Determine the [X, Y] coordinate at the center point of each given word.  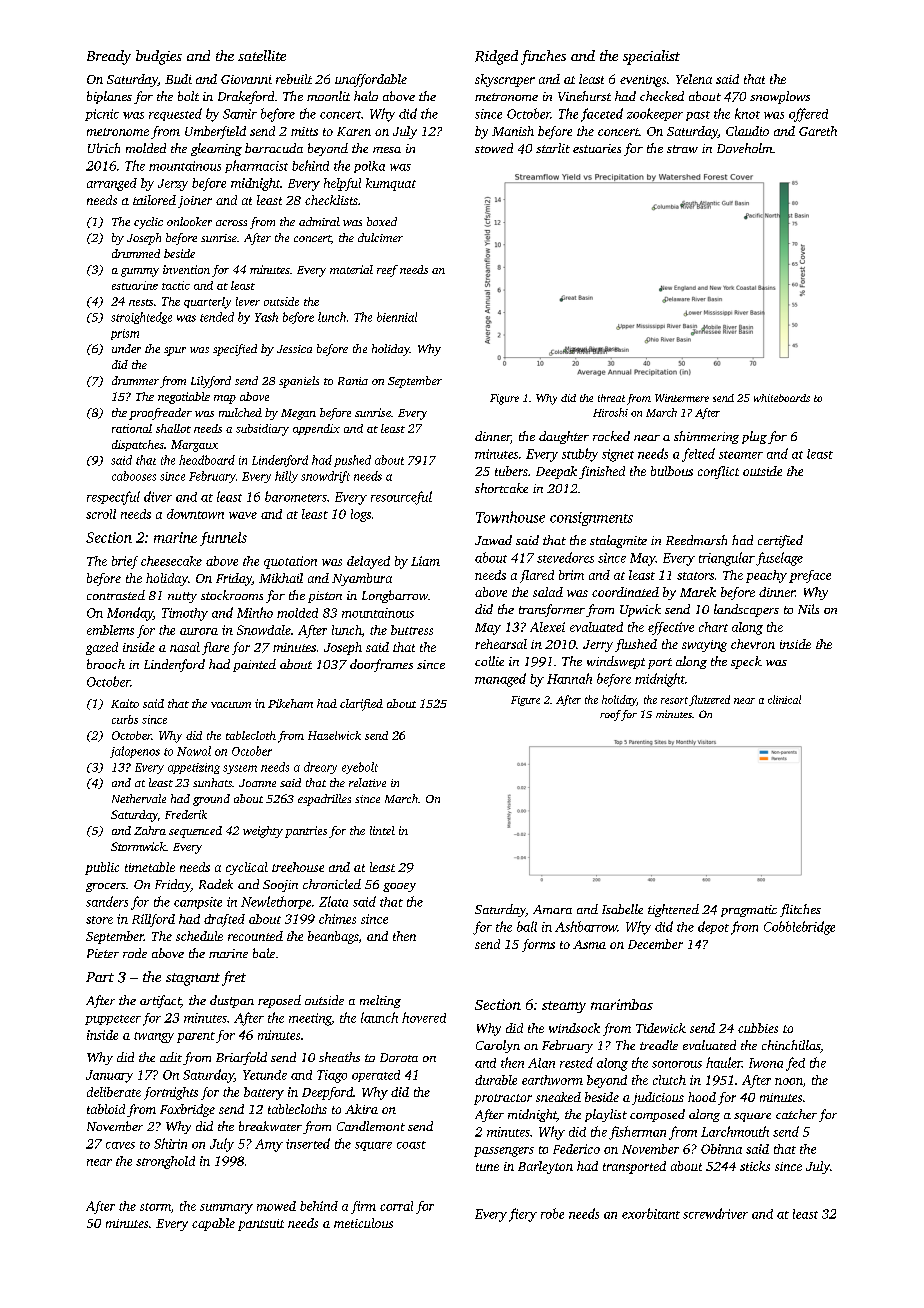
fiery [523, 1215]
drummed [136, 253]
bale [264, 953]
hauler [724, 1062]
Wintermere [682, 398]
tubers [511, 471]
